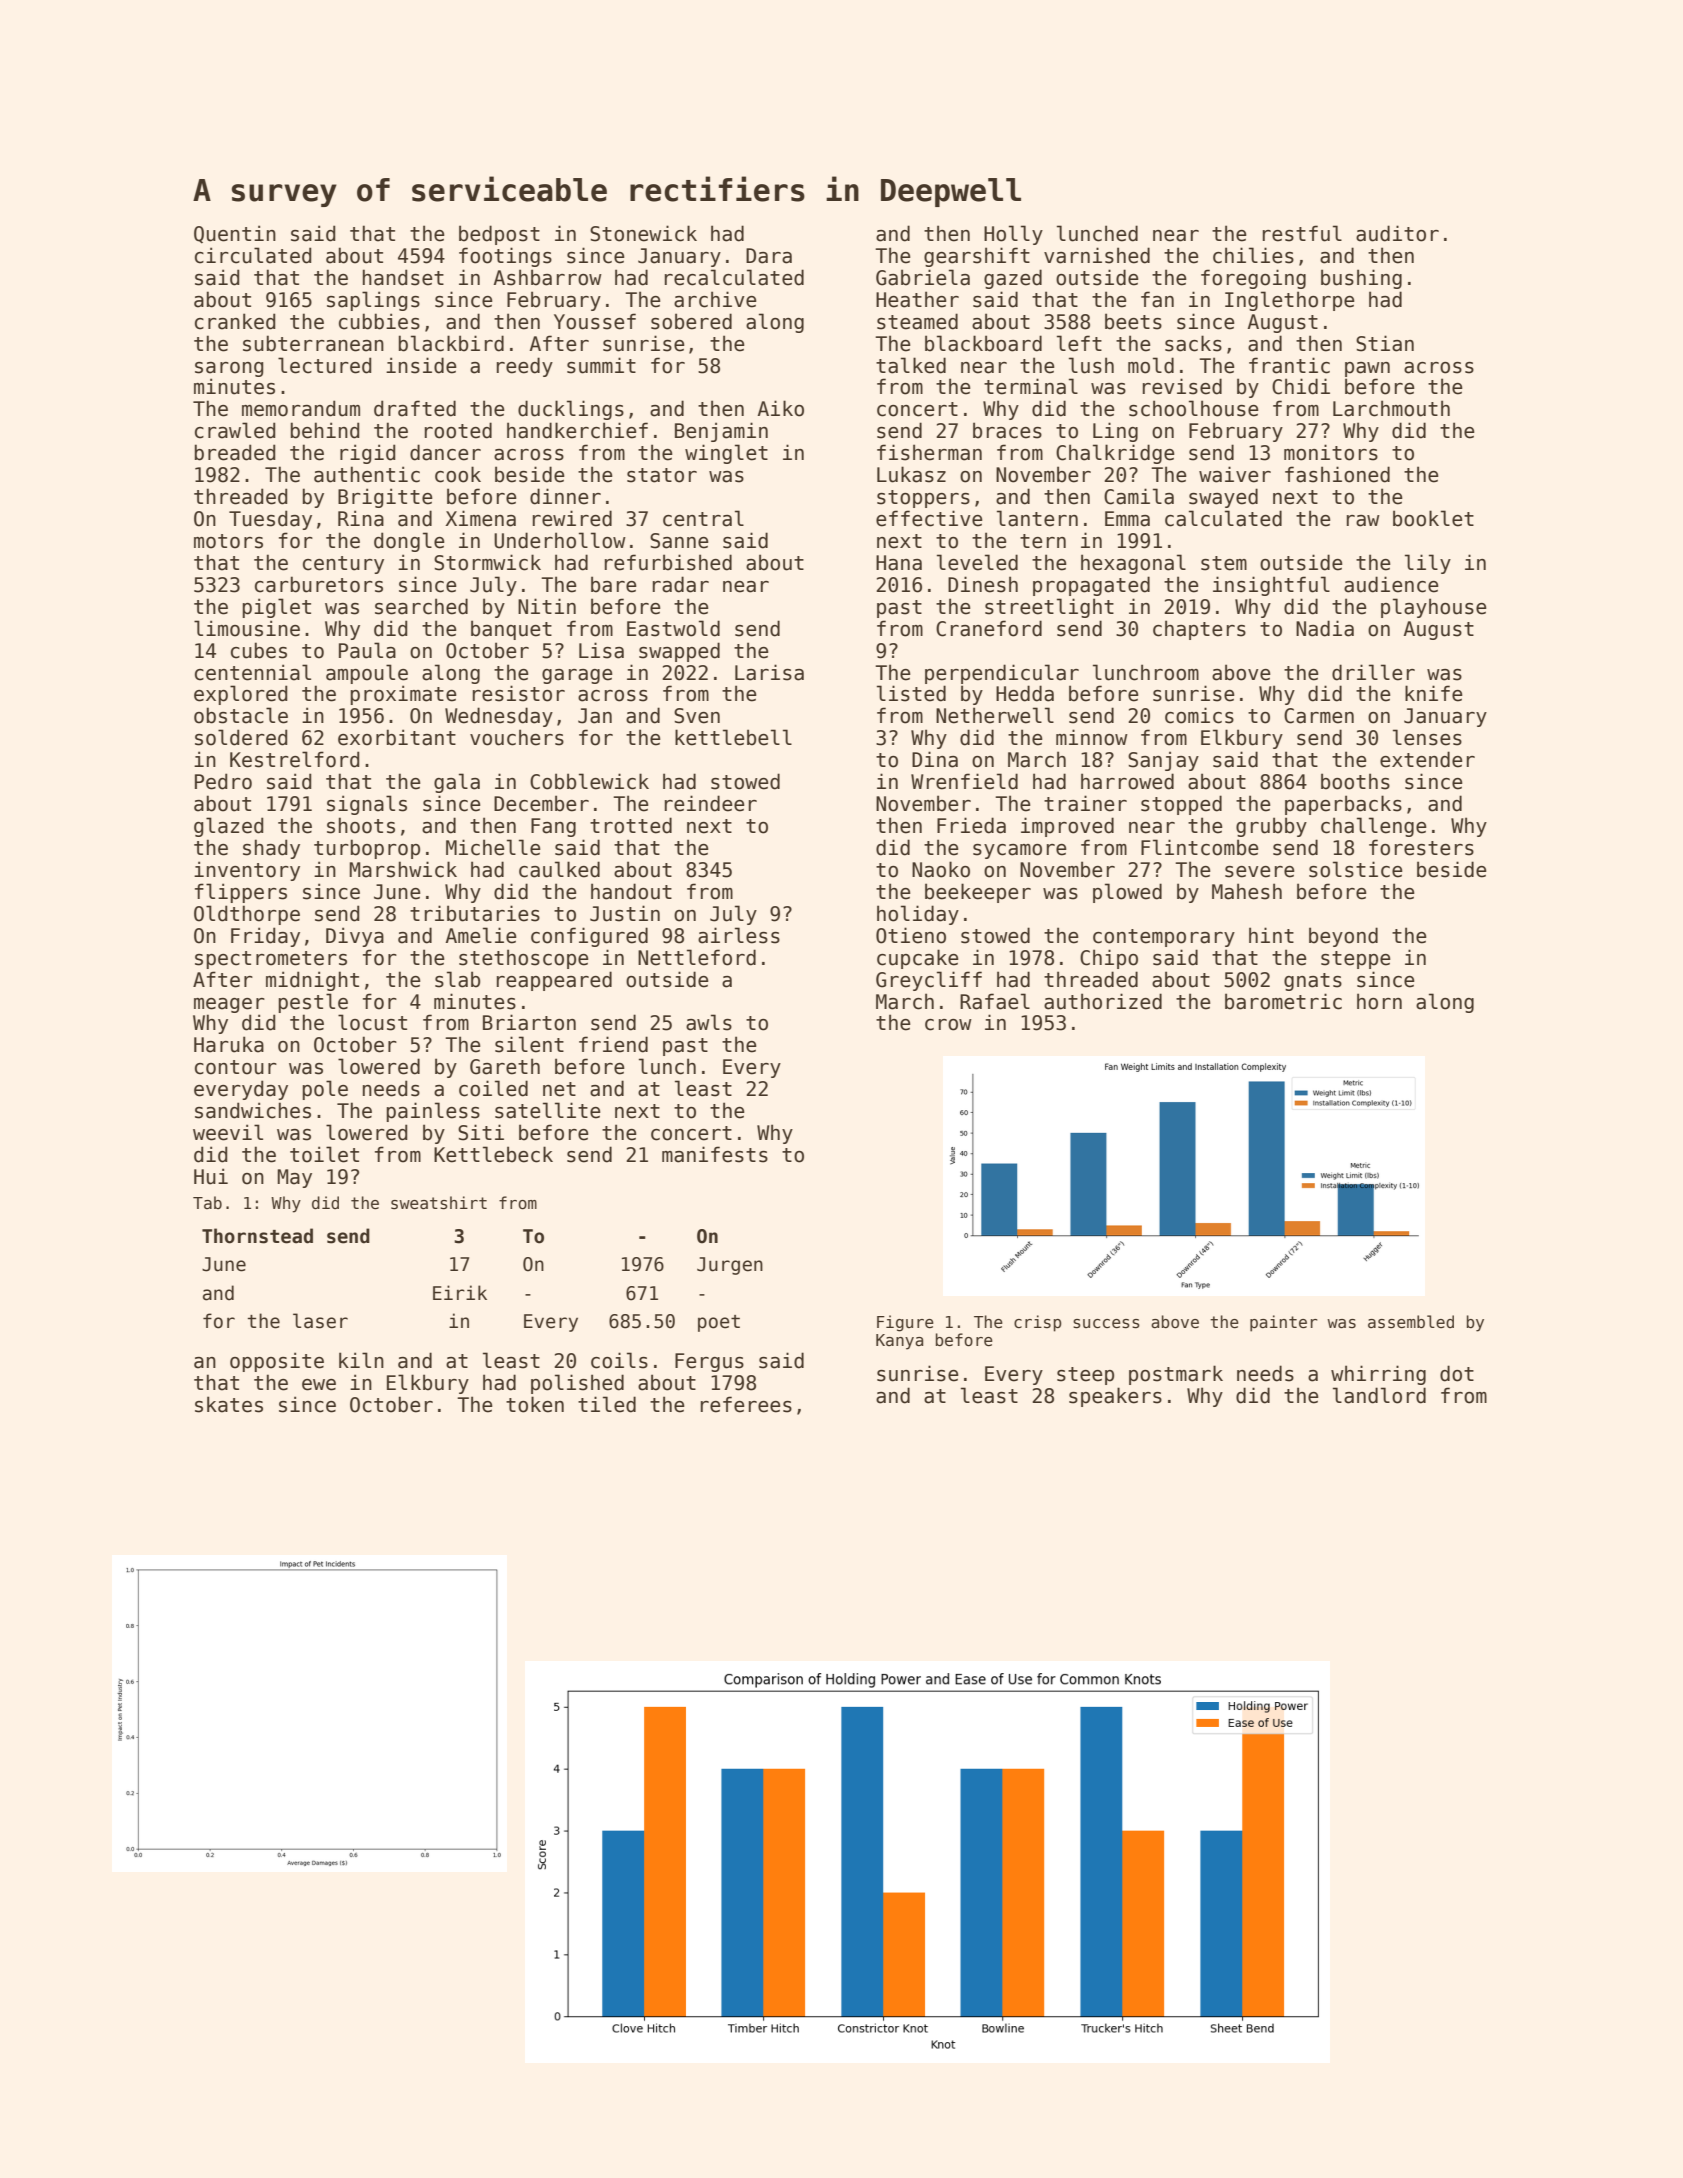  What do you see at coordinates (715, 1154) in the screenshot?
I see `manifests` at bounding box center [715, 1154].
